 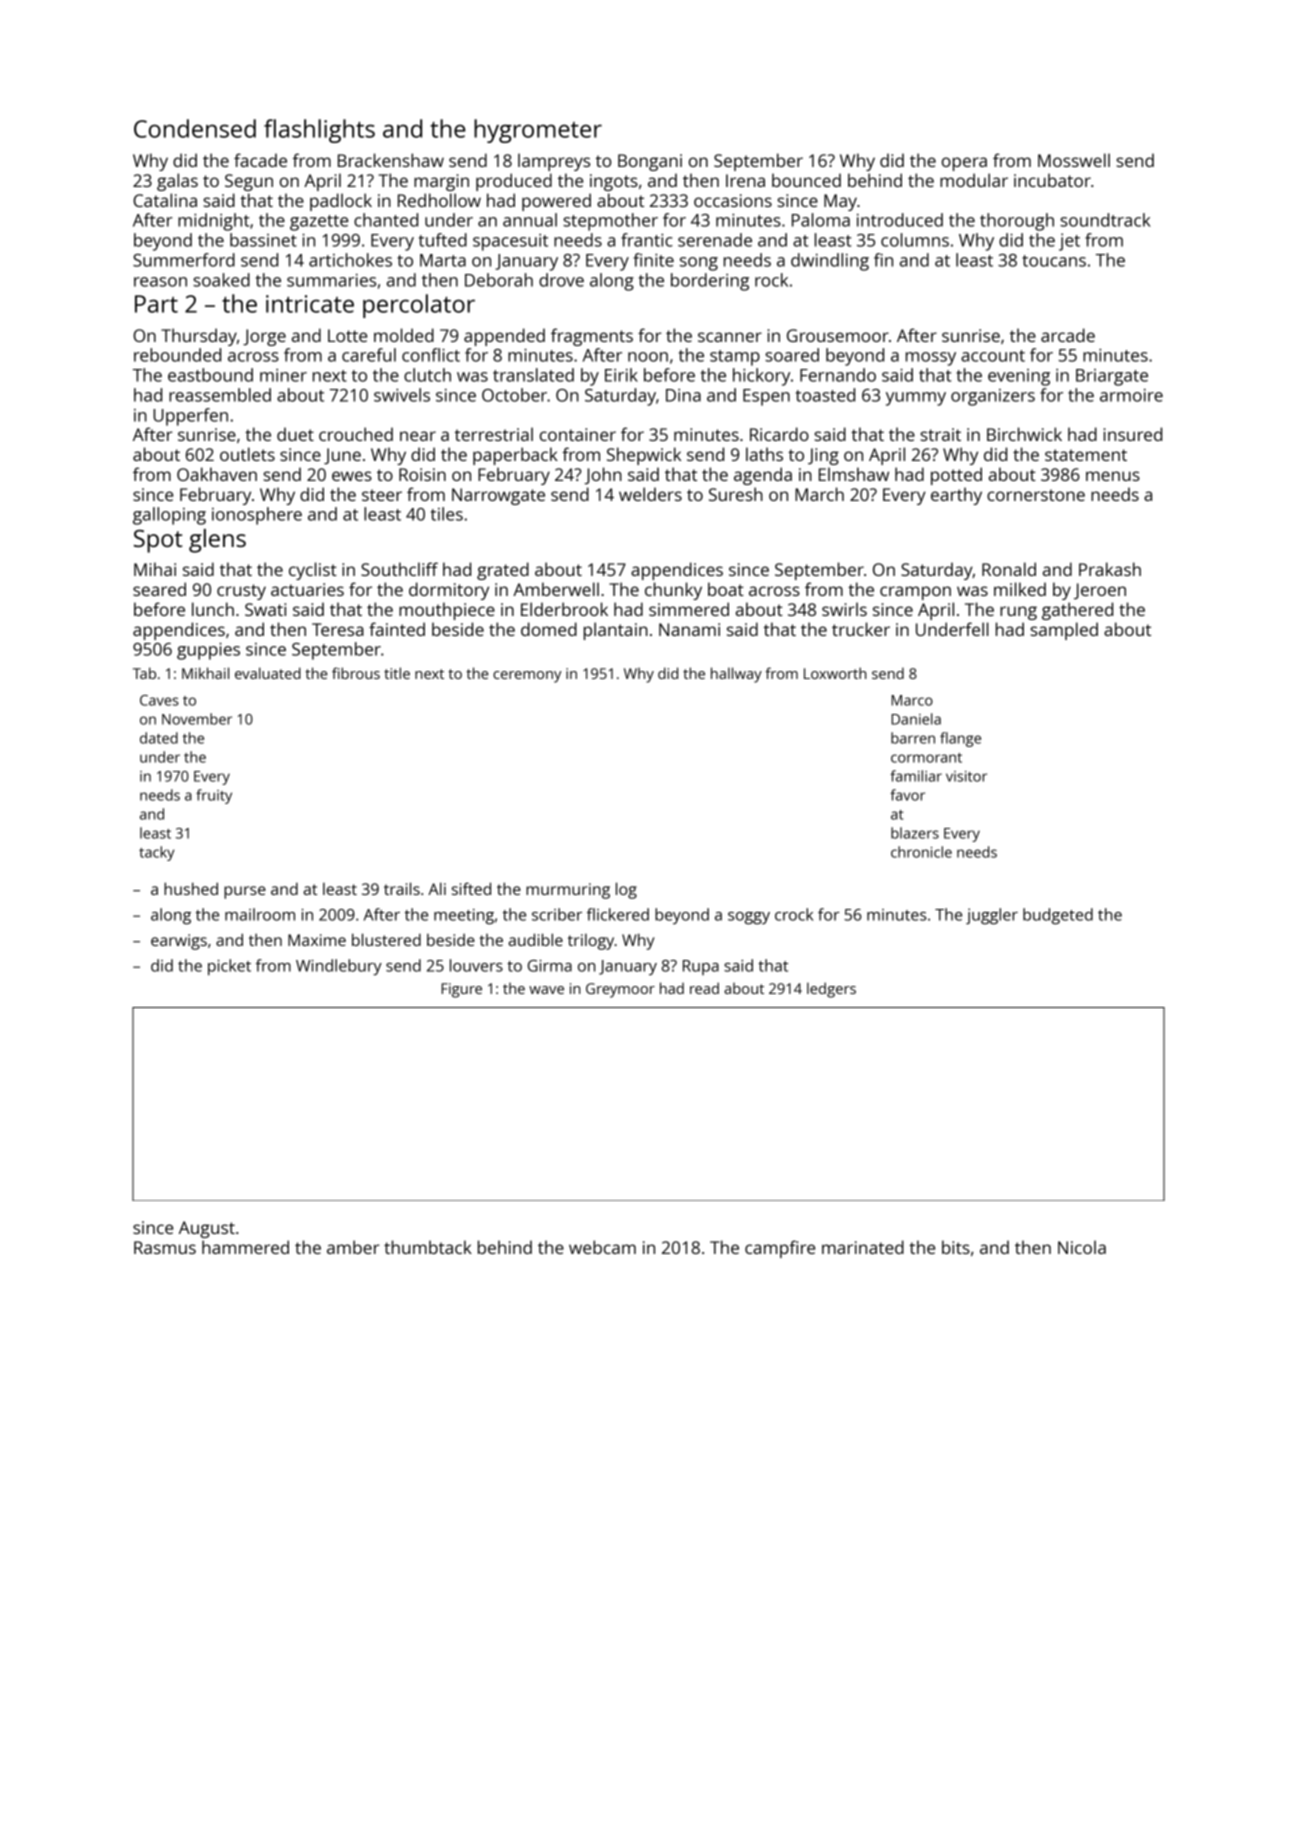 I want to click on Condensed, so click(x=195, y=128).
